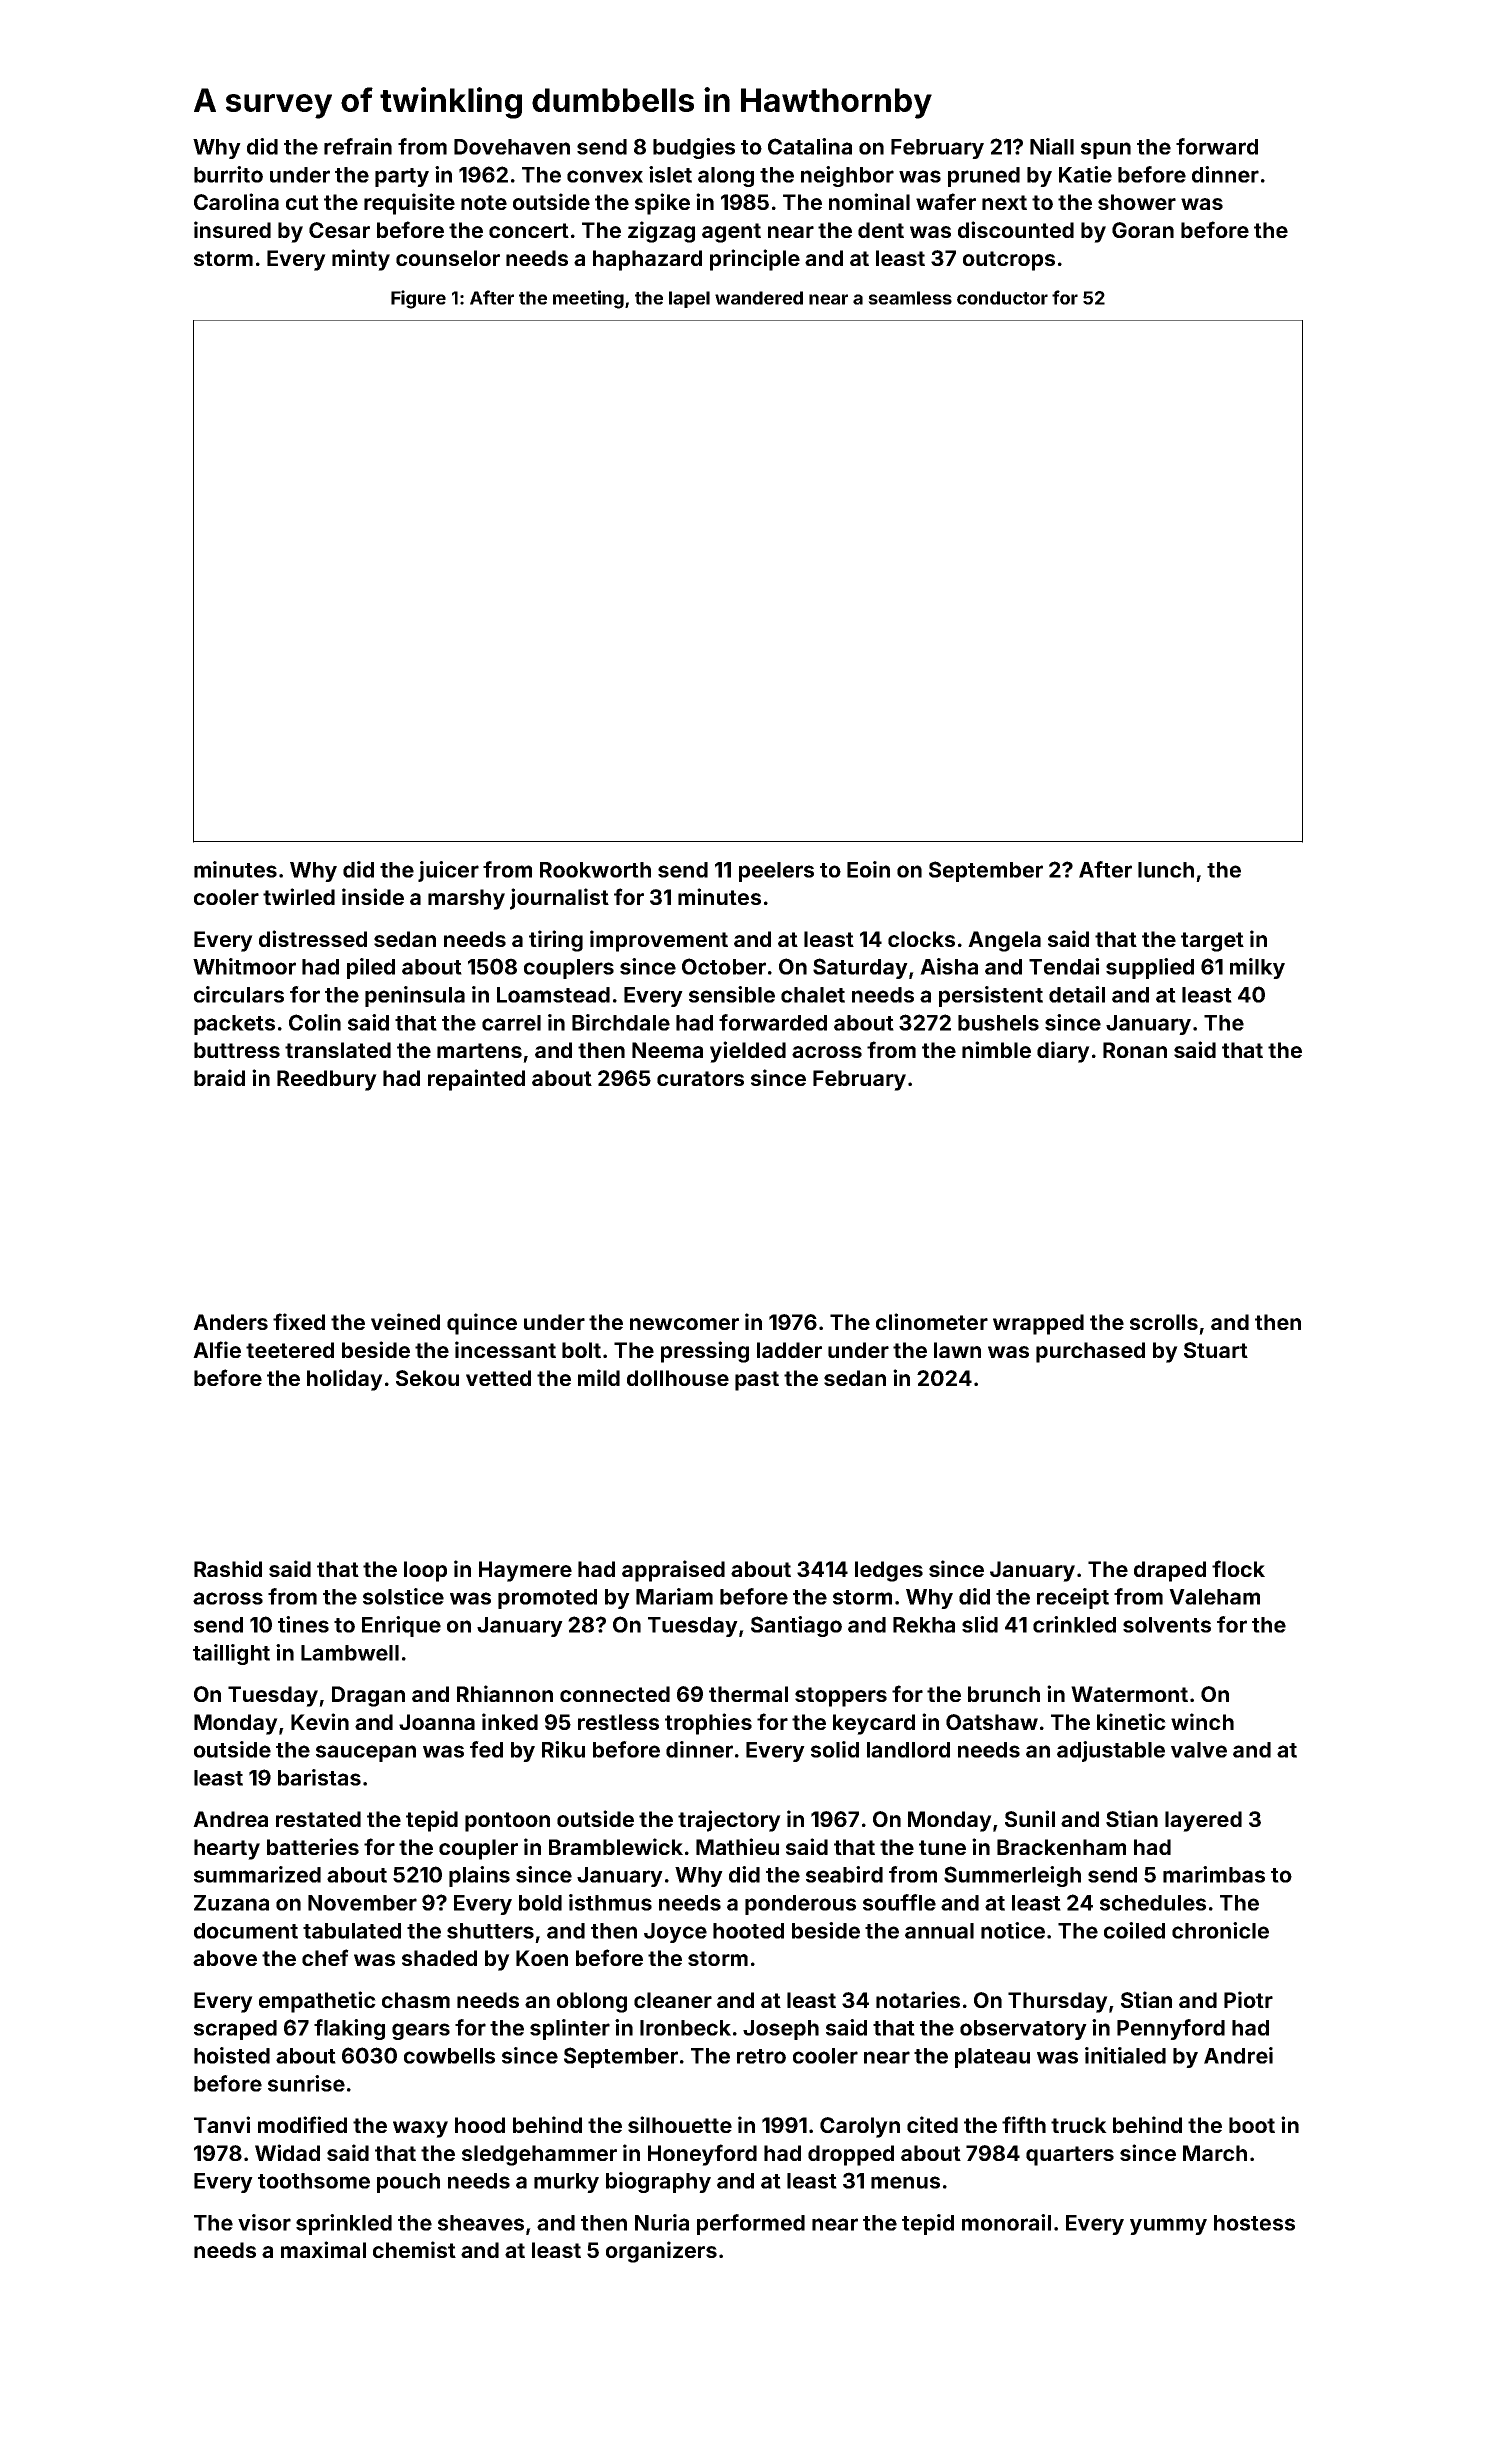  Describe the element at coordinates (776, 872) in the screenshot. I see `peelers` at that location.
